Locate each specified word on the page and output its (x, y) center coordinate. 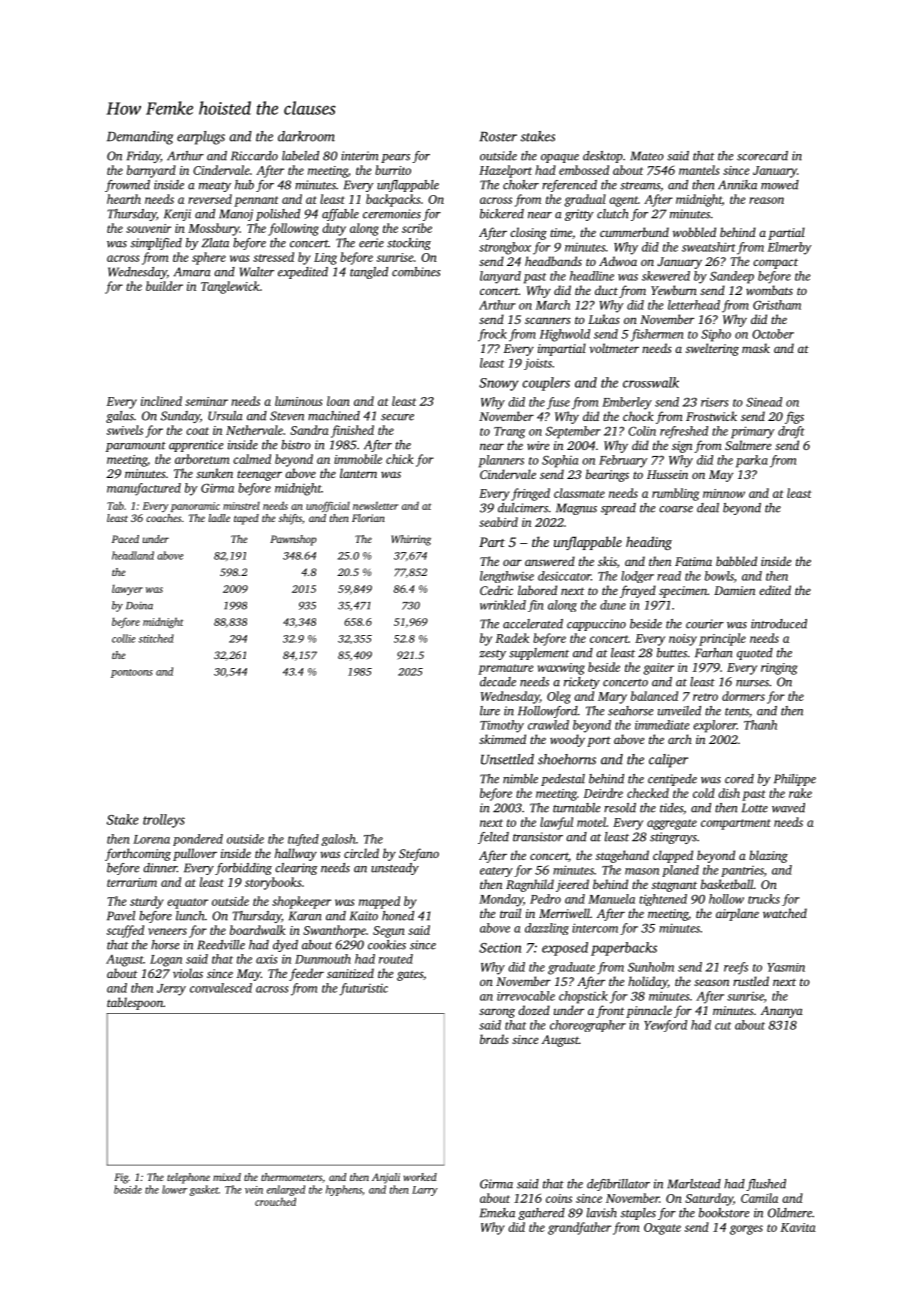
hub (244, 185)
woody (567, 740)
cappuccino (596, 625)
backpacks (393, 200)
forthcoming (138, 854)
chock (638, 416)
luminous (299, 401)
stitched (156, 638)
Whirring (411, 540)
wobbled (694, 232)
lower (174, 1189)
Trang (509, 433)
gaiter (658, 669)
